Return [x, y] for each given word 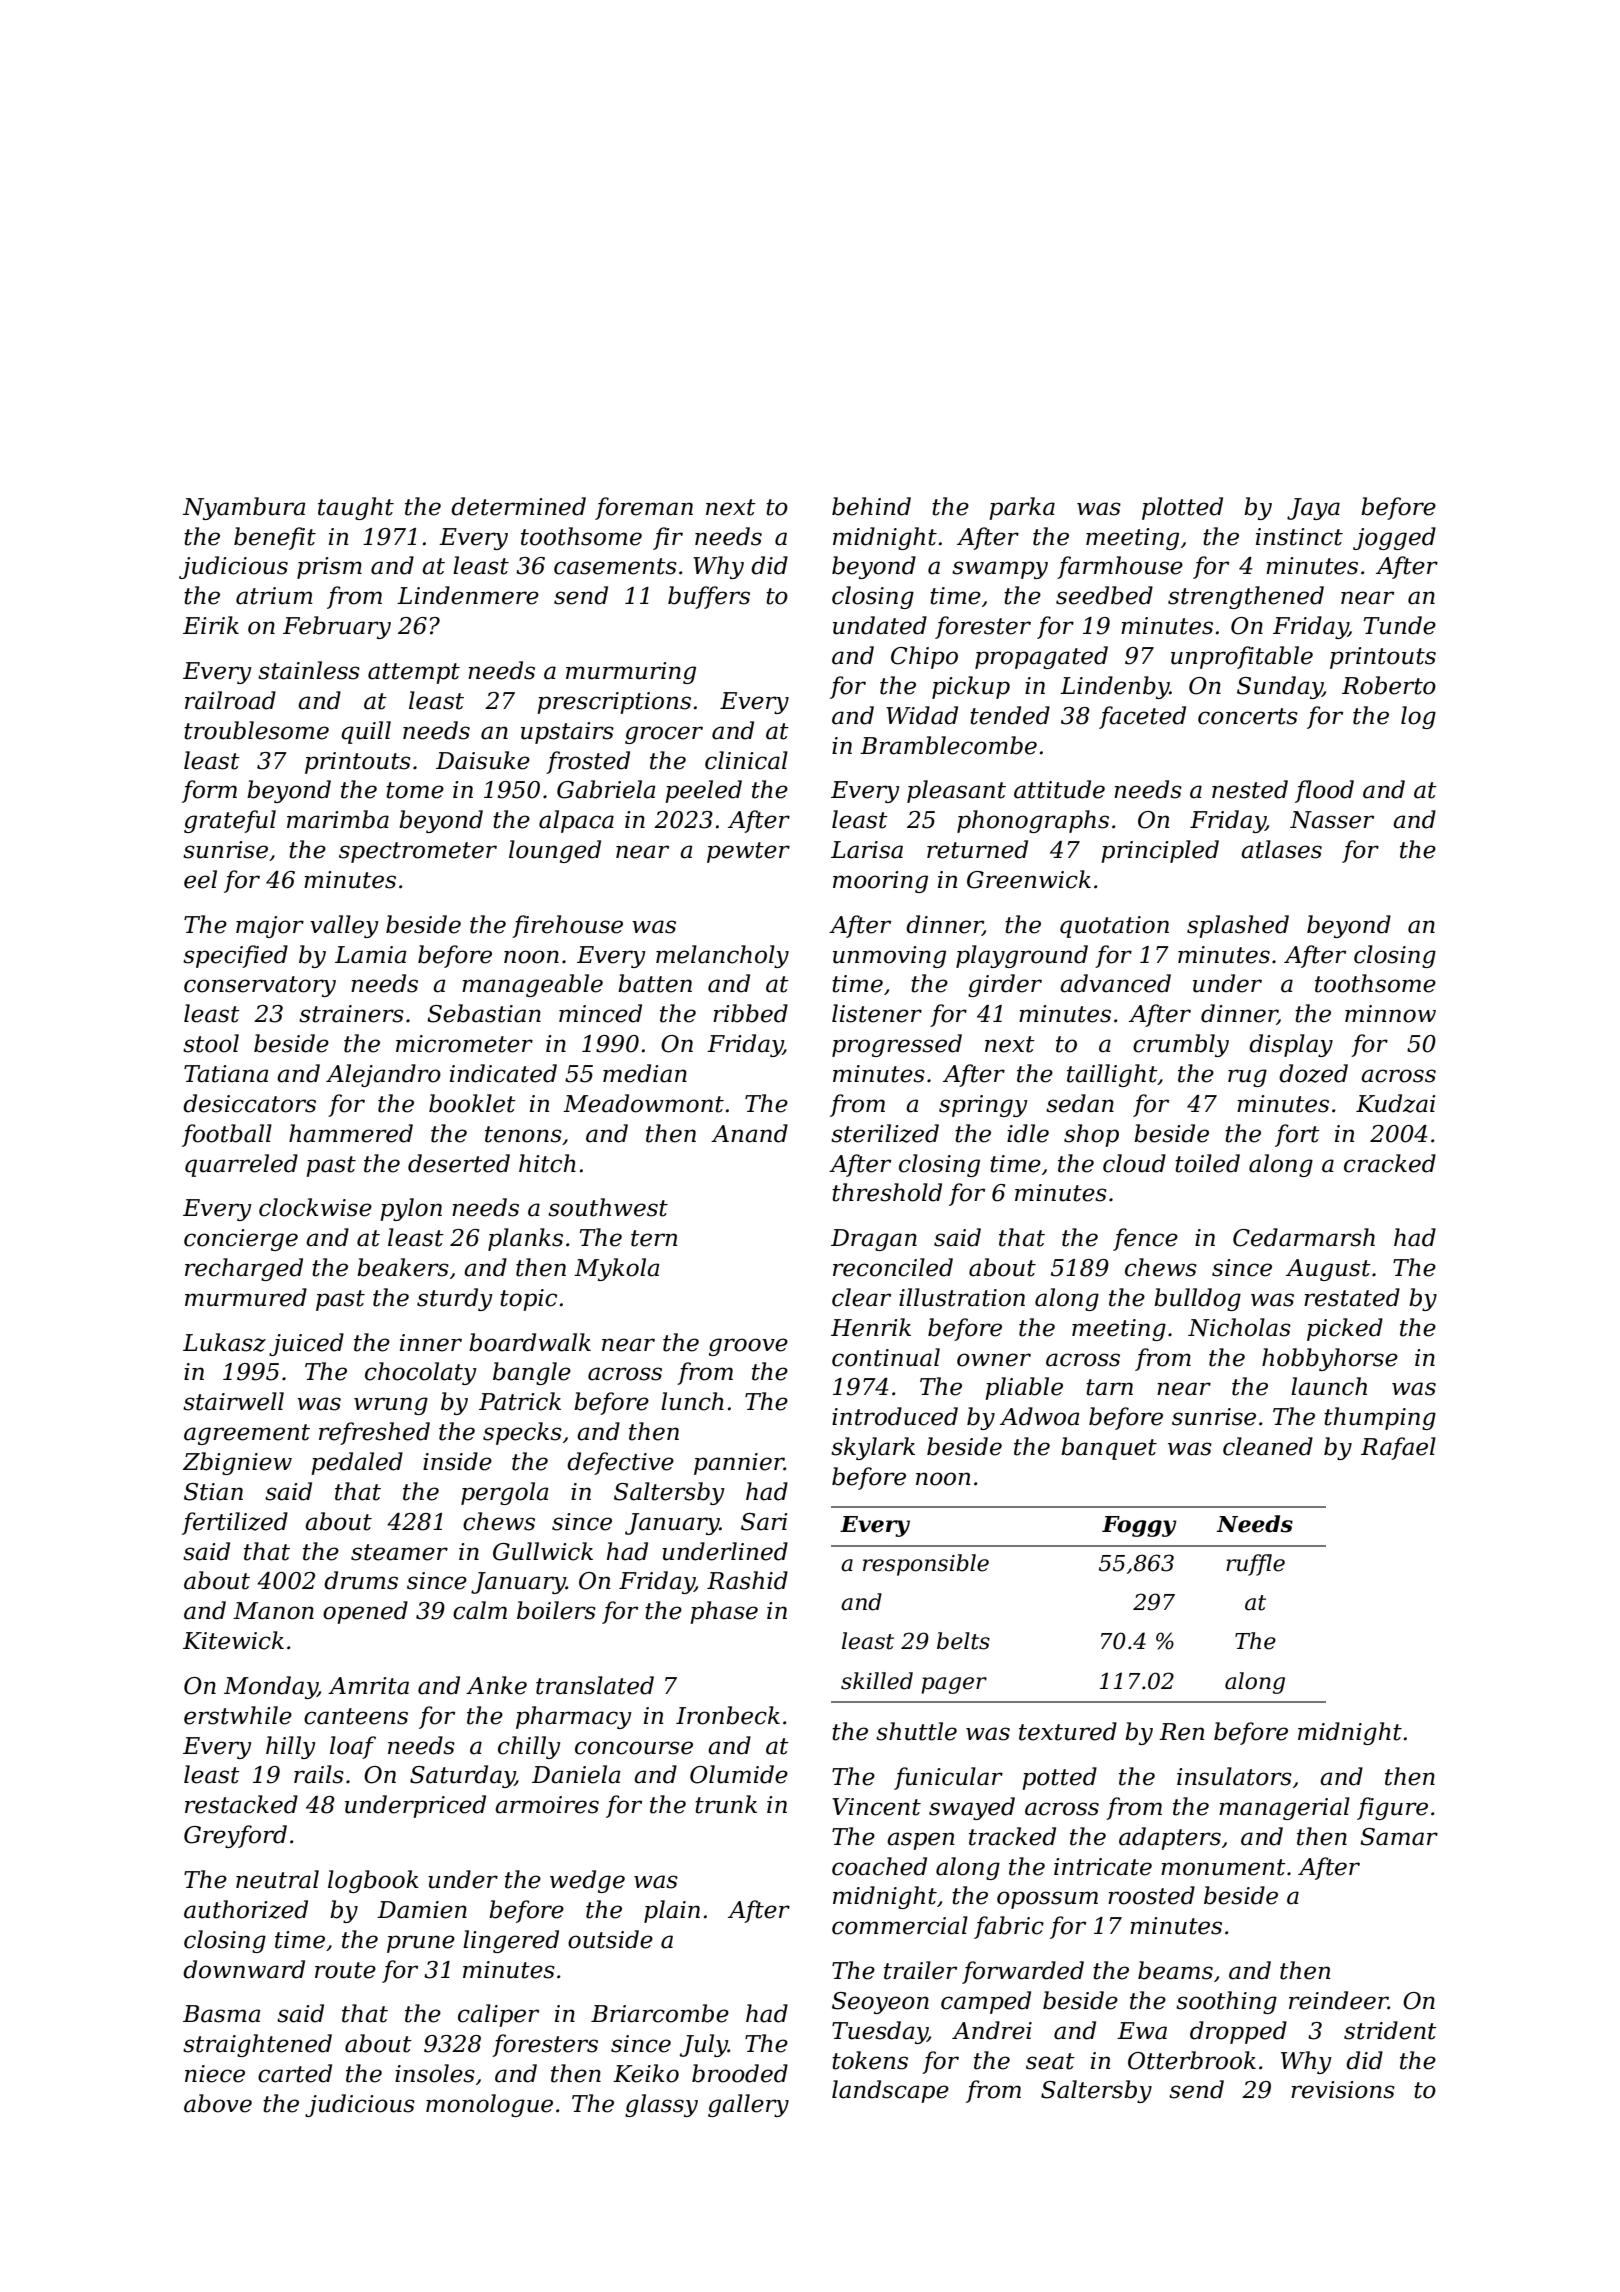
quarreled [241, 1165]
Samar [1399, 1837]
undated [880, 625]
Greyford [235, 1836]
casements [615, 566]
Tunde [1400, 625]
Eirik [211, 625]
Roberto [1389, 685]
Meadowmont [643, 1103]
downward [244, 1969]
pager [954, 1685]
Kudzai [1395, 1103]
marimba [338, 819]
